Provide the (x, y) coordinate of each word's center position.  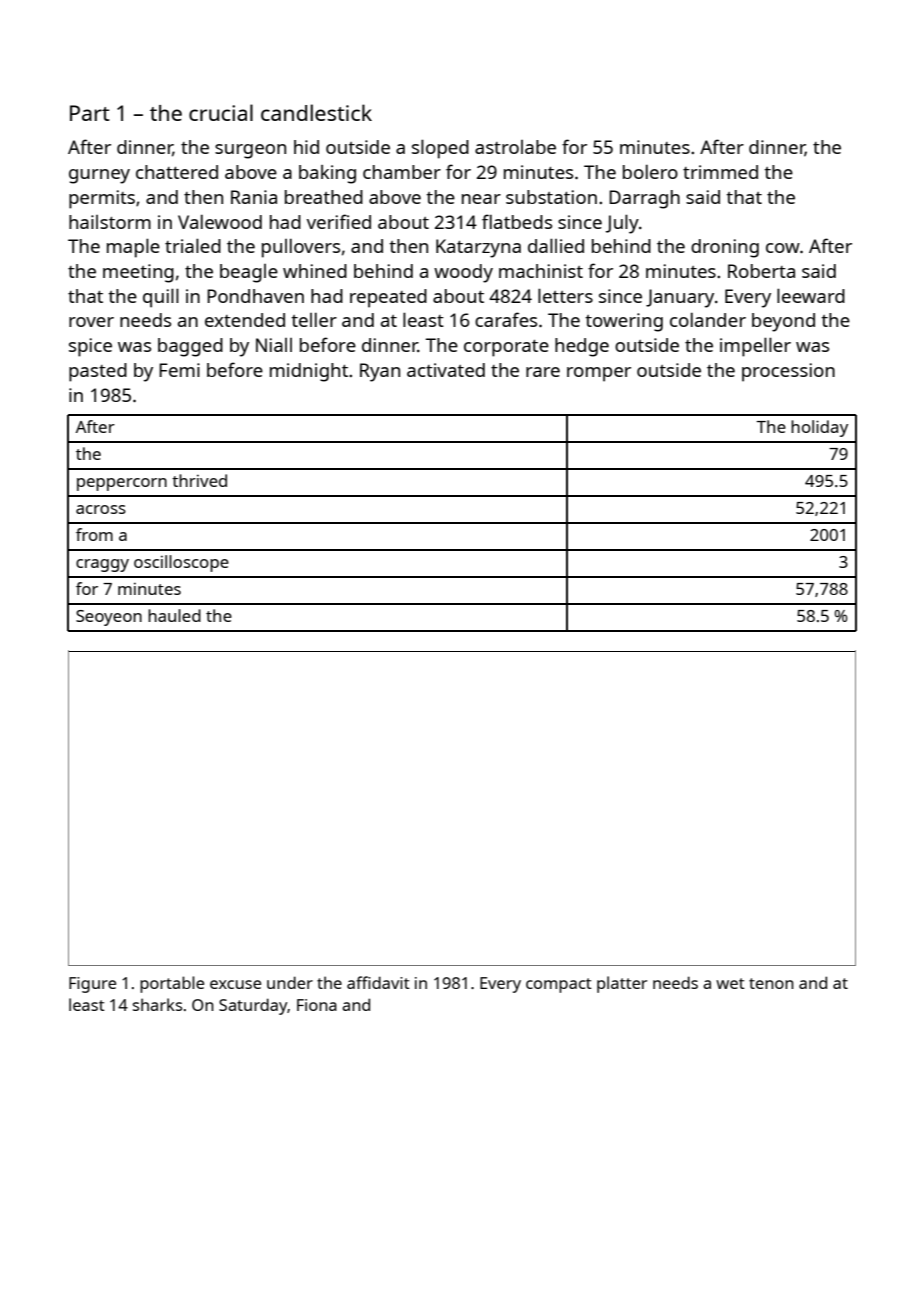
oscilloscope (181, 563)
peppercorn (122, 484)
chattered (177, 172)
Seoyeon (109, 618)
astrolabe (515, 147)
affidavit (378, 982)
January (680, 298)
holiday (819, 428)
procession (788, 372)
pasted (98, 372)
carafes (506, 319)
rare (543, 372)
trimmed (720, 172)
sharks (157, 1004)
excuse (235, 984)
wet (730, 983)
